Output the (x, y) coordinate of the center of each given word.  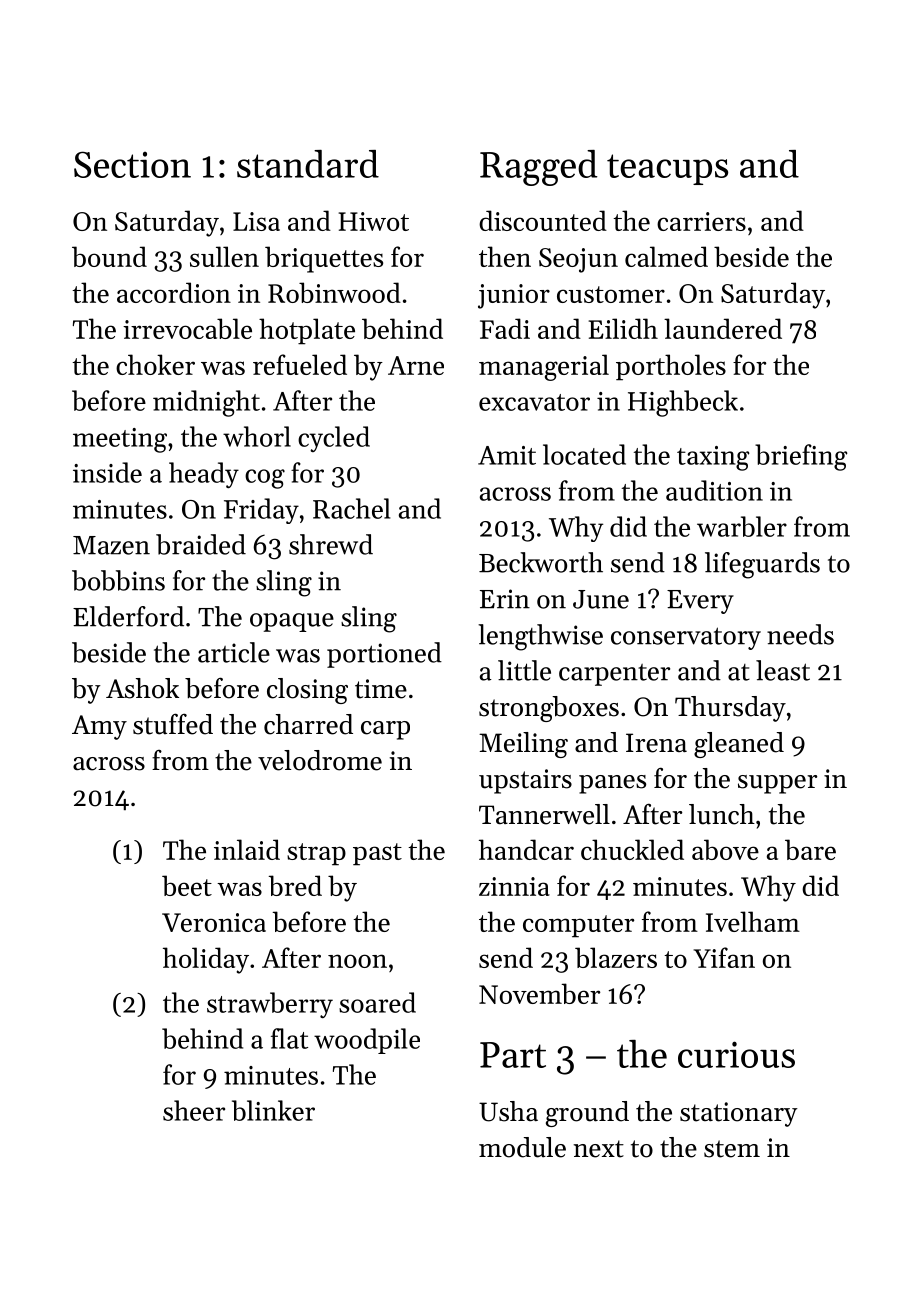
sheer (194, 1110)
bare (810, 849)
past (377, 854)
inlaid (247, 849)
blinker (273, 1110)
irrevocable (187, 328)
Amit (507, 455)
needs (800, 634)
